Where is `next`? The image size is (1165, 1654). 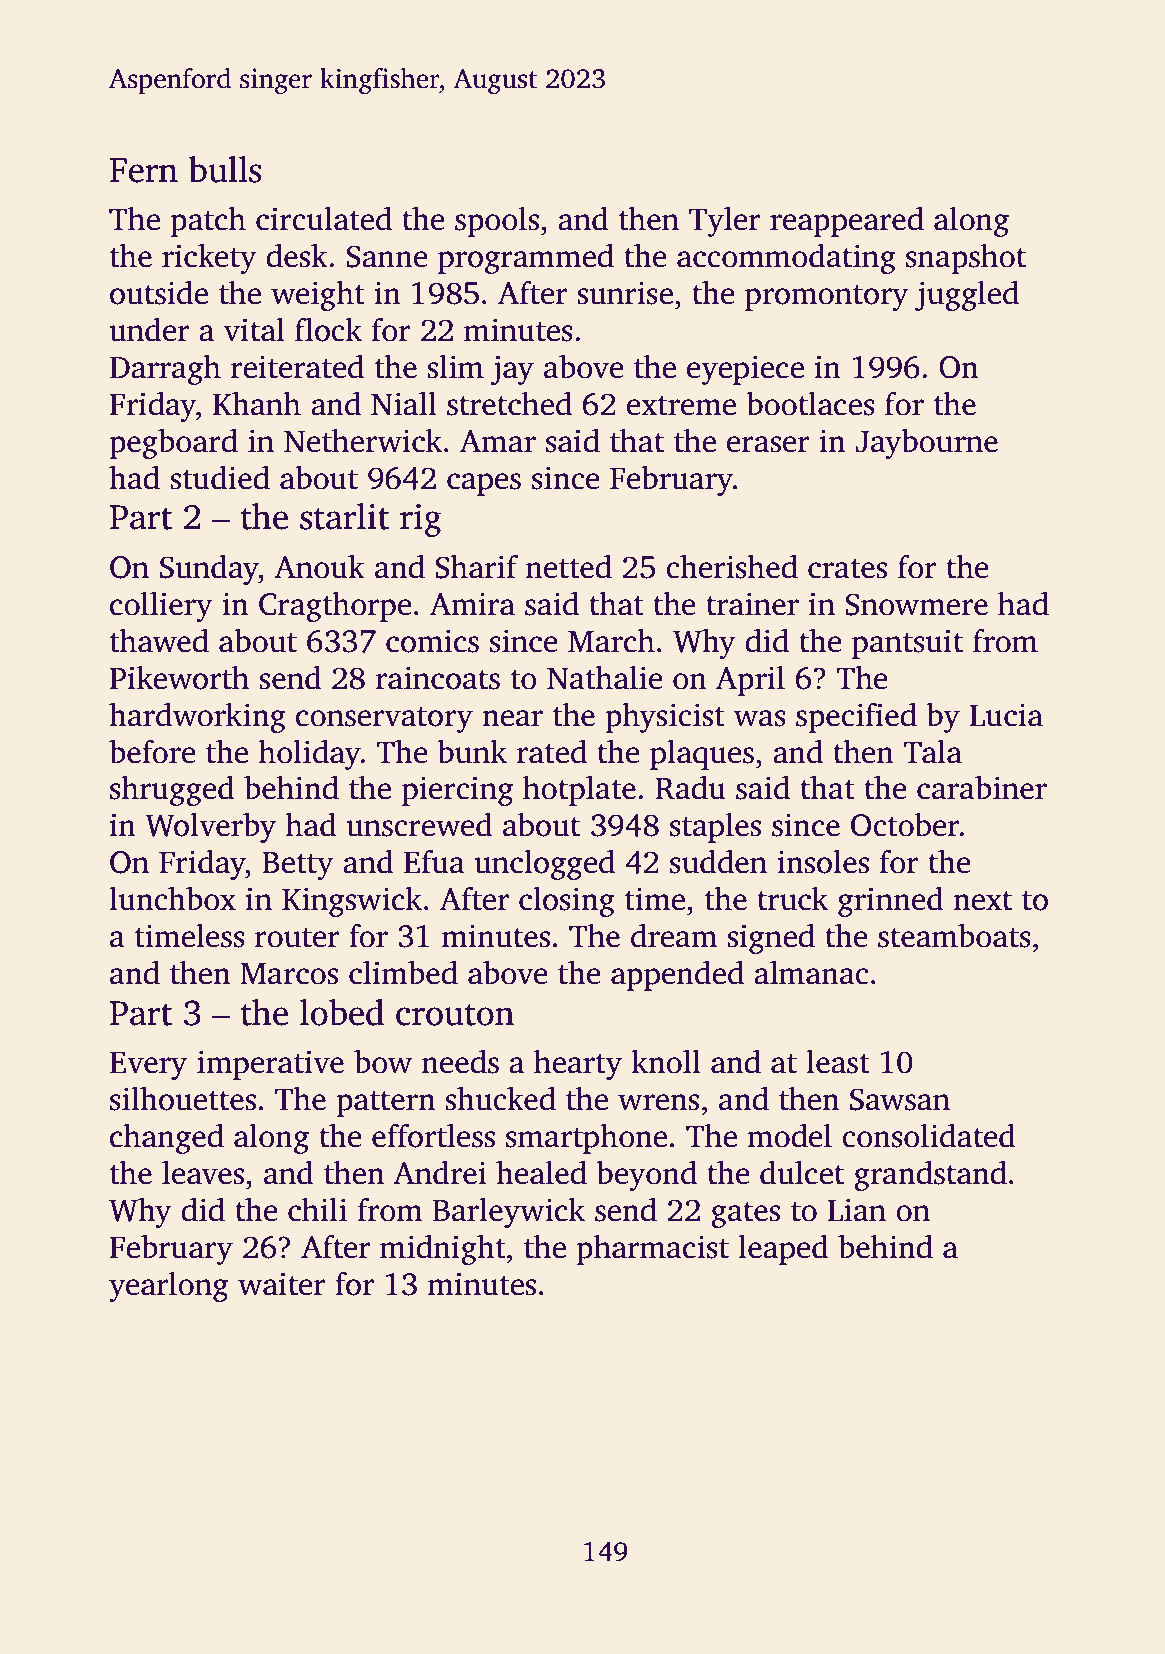
next is located at coordinates (982, 901).
